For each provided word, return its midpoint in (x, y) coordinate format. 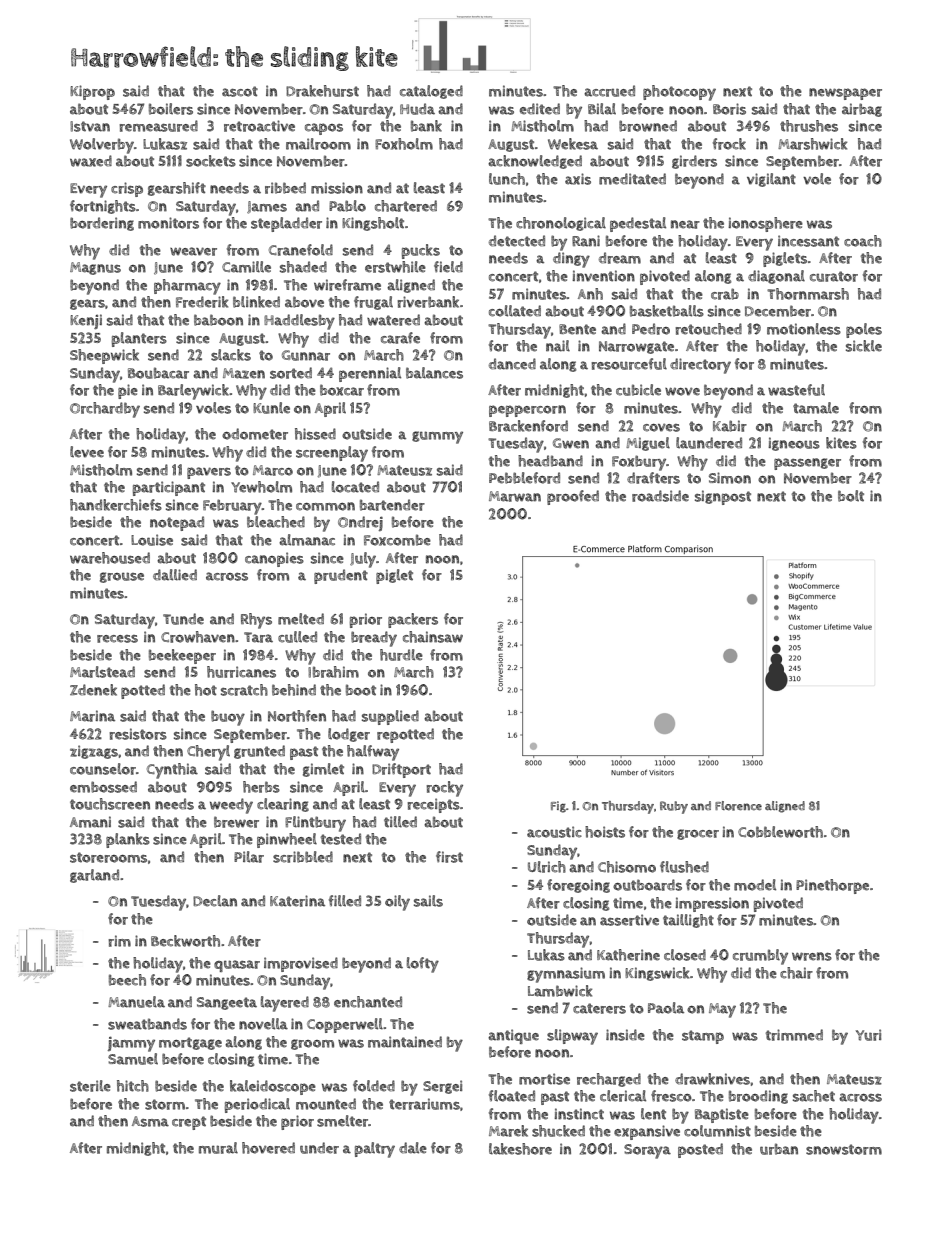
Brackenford (528, 426)
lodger (349, 735)
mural (218, 1148)
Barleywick (193, 392)
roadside (660, 496)
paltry (375, 1150)
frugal (373, 303)
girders (694, 162)
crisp (127, 189)
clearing (283, 805)
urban (779, 1149)
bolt (851, 496)
